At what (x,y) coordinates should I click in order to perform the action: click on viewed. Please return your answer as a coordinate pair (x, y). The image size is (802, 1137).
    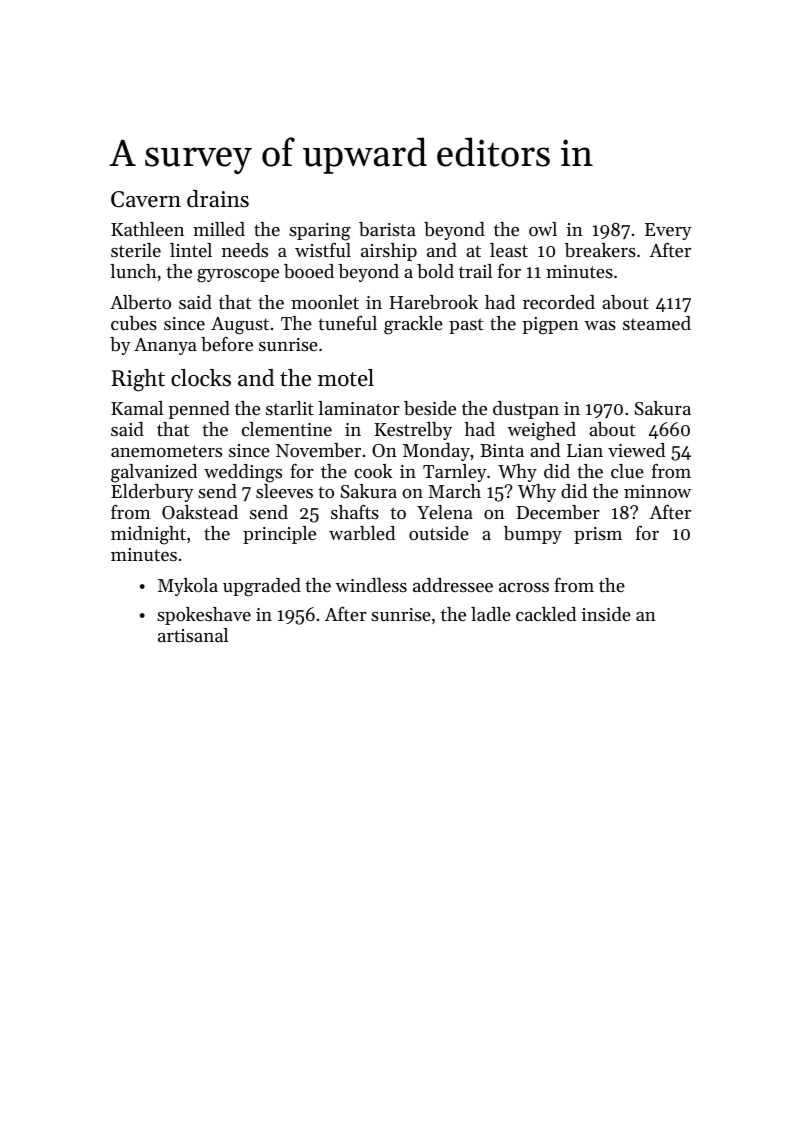
    Looking at the image, I should click on (636, 450).
